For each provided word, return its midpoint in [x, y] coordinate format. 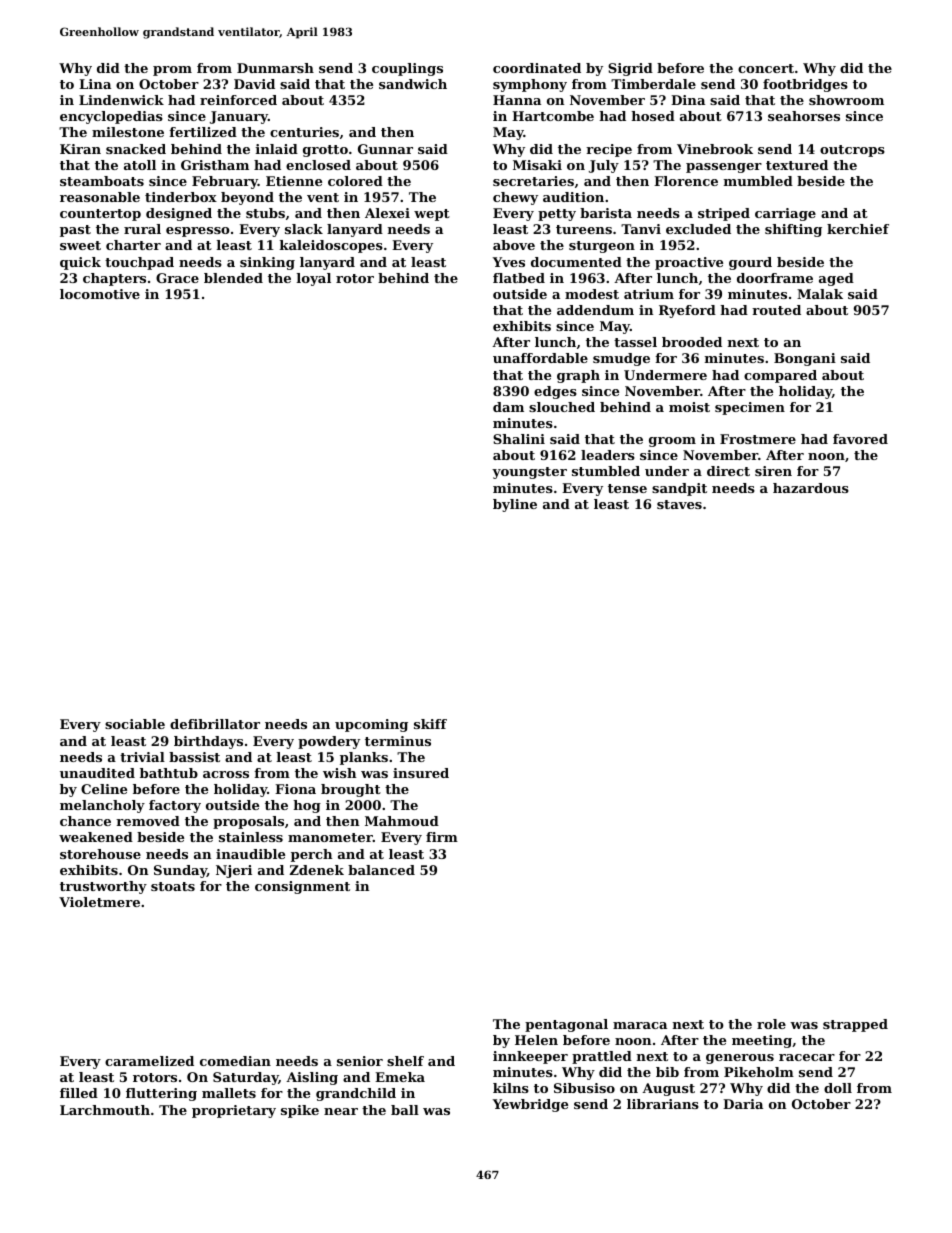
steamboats [102, 181]
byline [515, 505]
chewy [515, 198]
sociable [135, 724]
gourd [750, 263]
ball [405, 1110]
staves [679, 504]
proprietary [234, 1111]
